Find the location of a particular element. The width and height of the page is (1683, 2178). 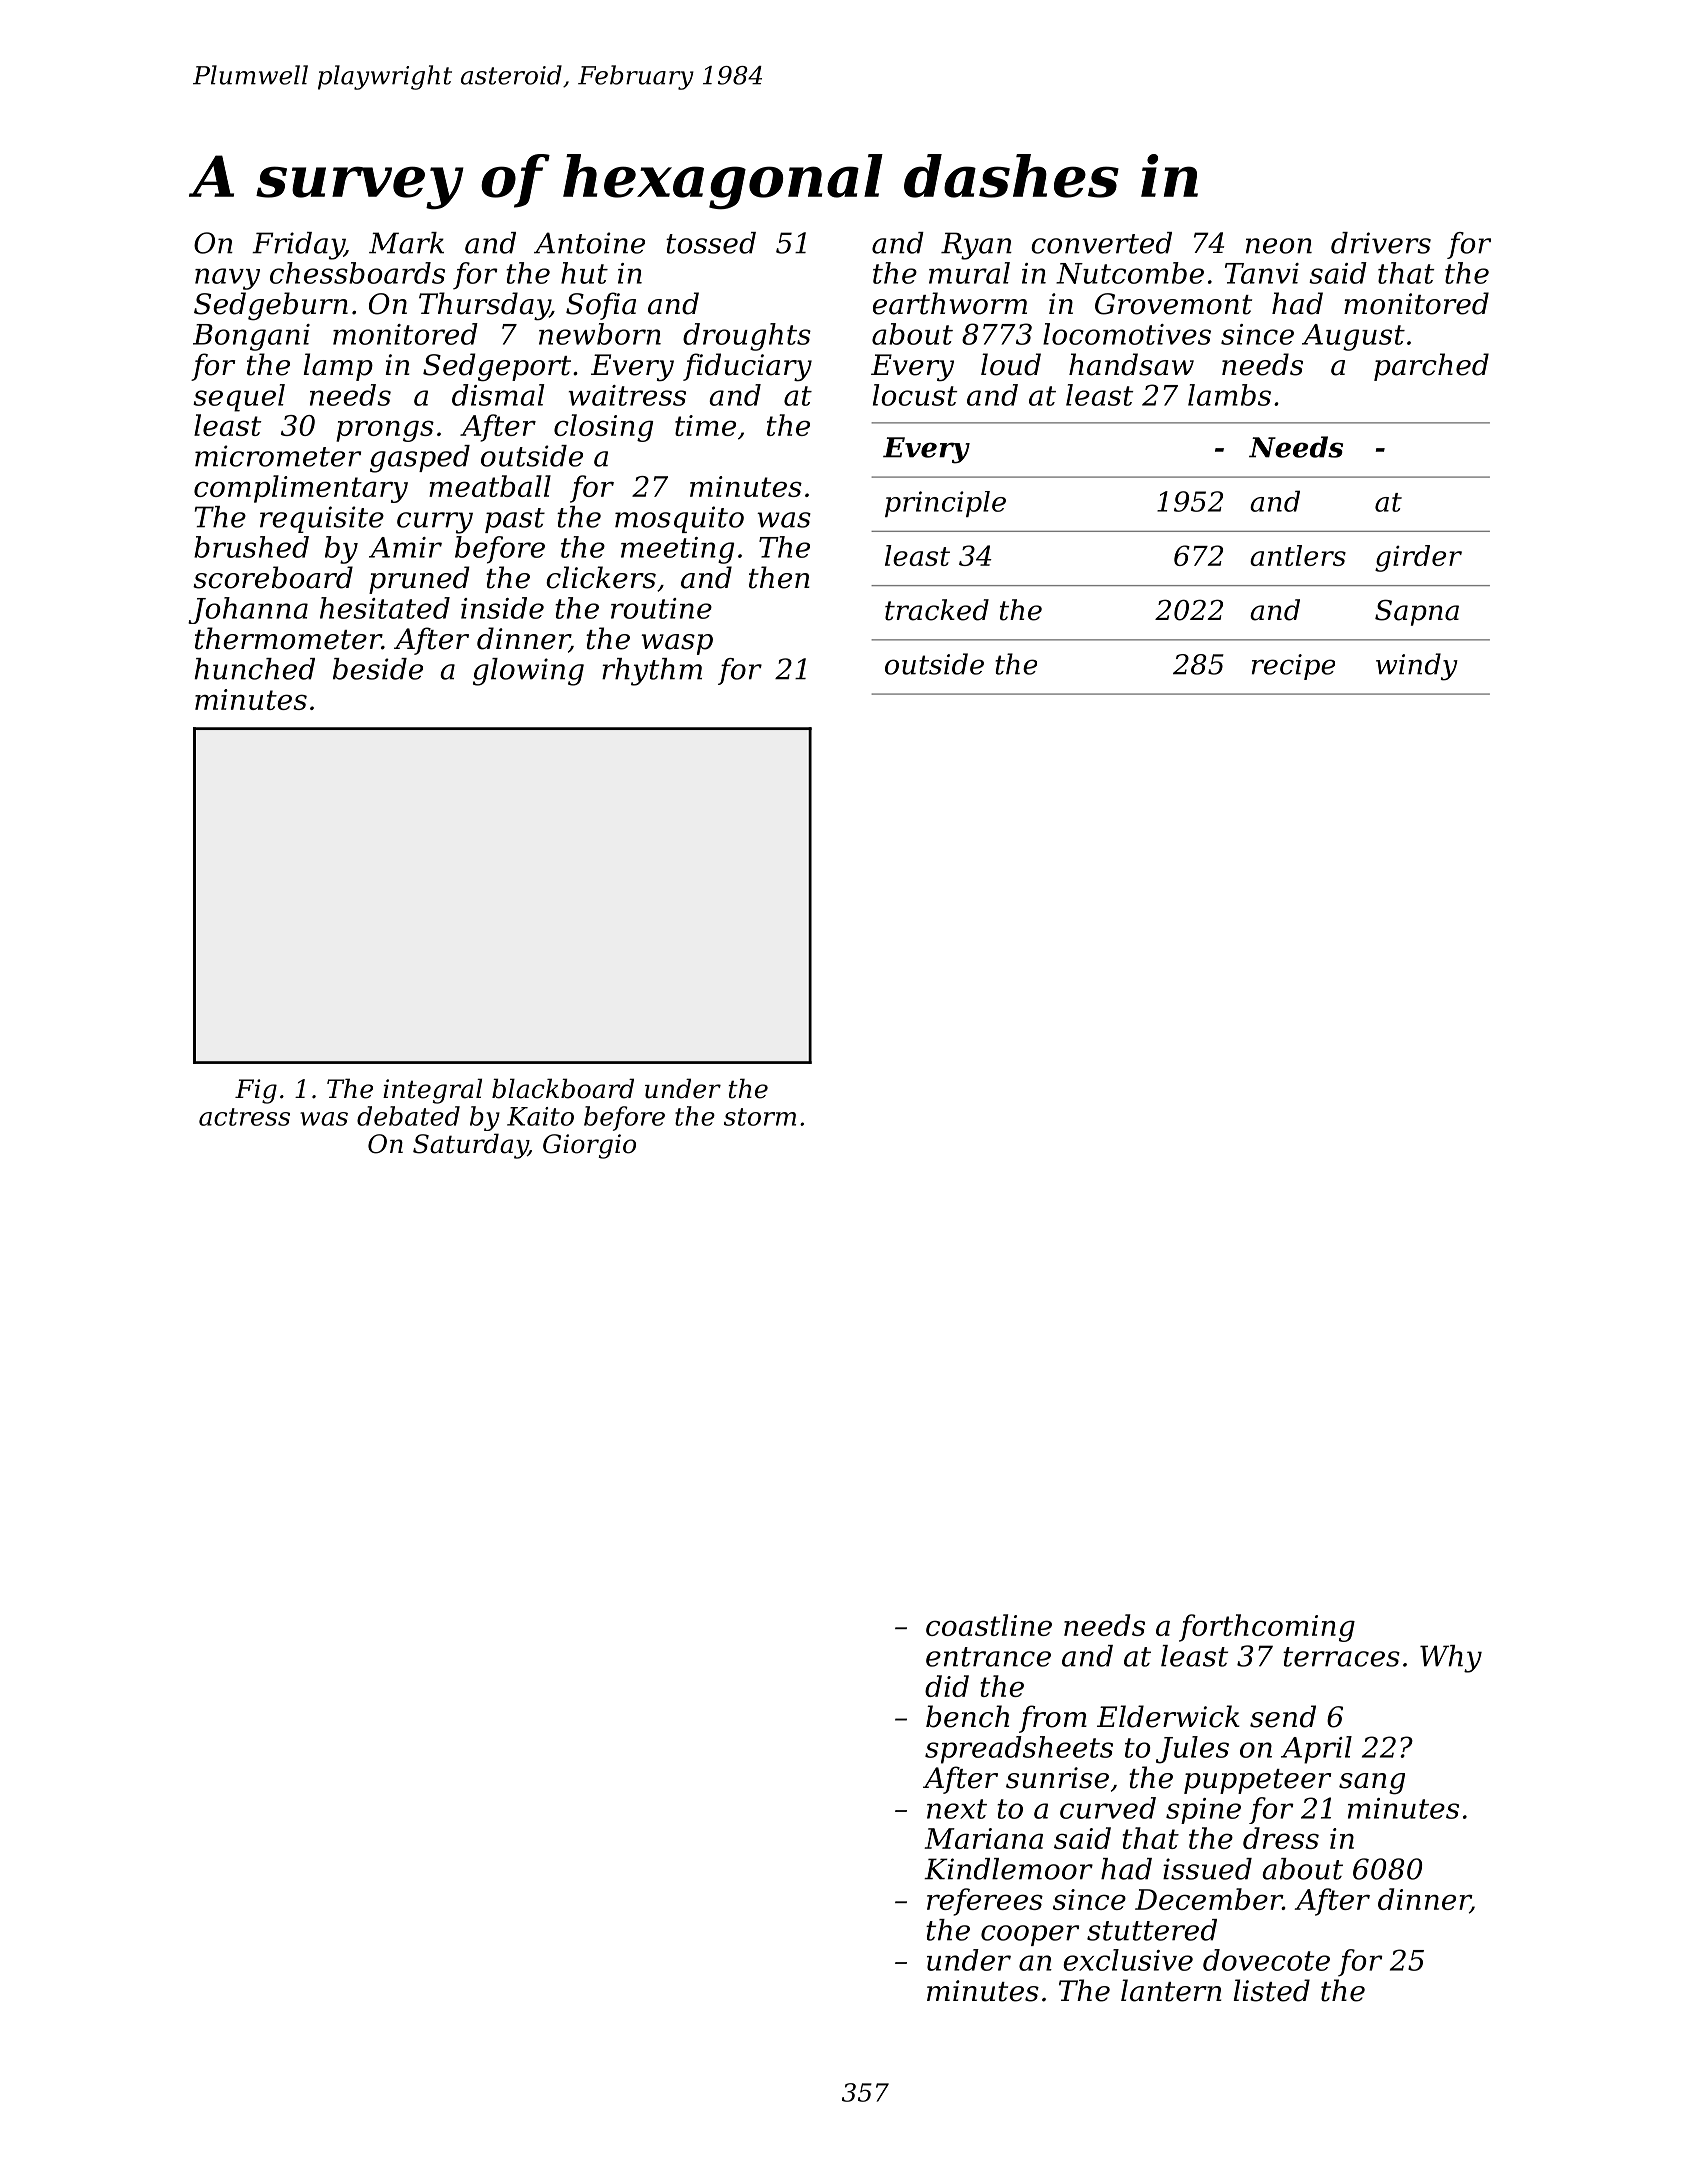

Giorgio is located at coordinates (589, 1146).
